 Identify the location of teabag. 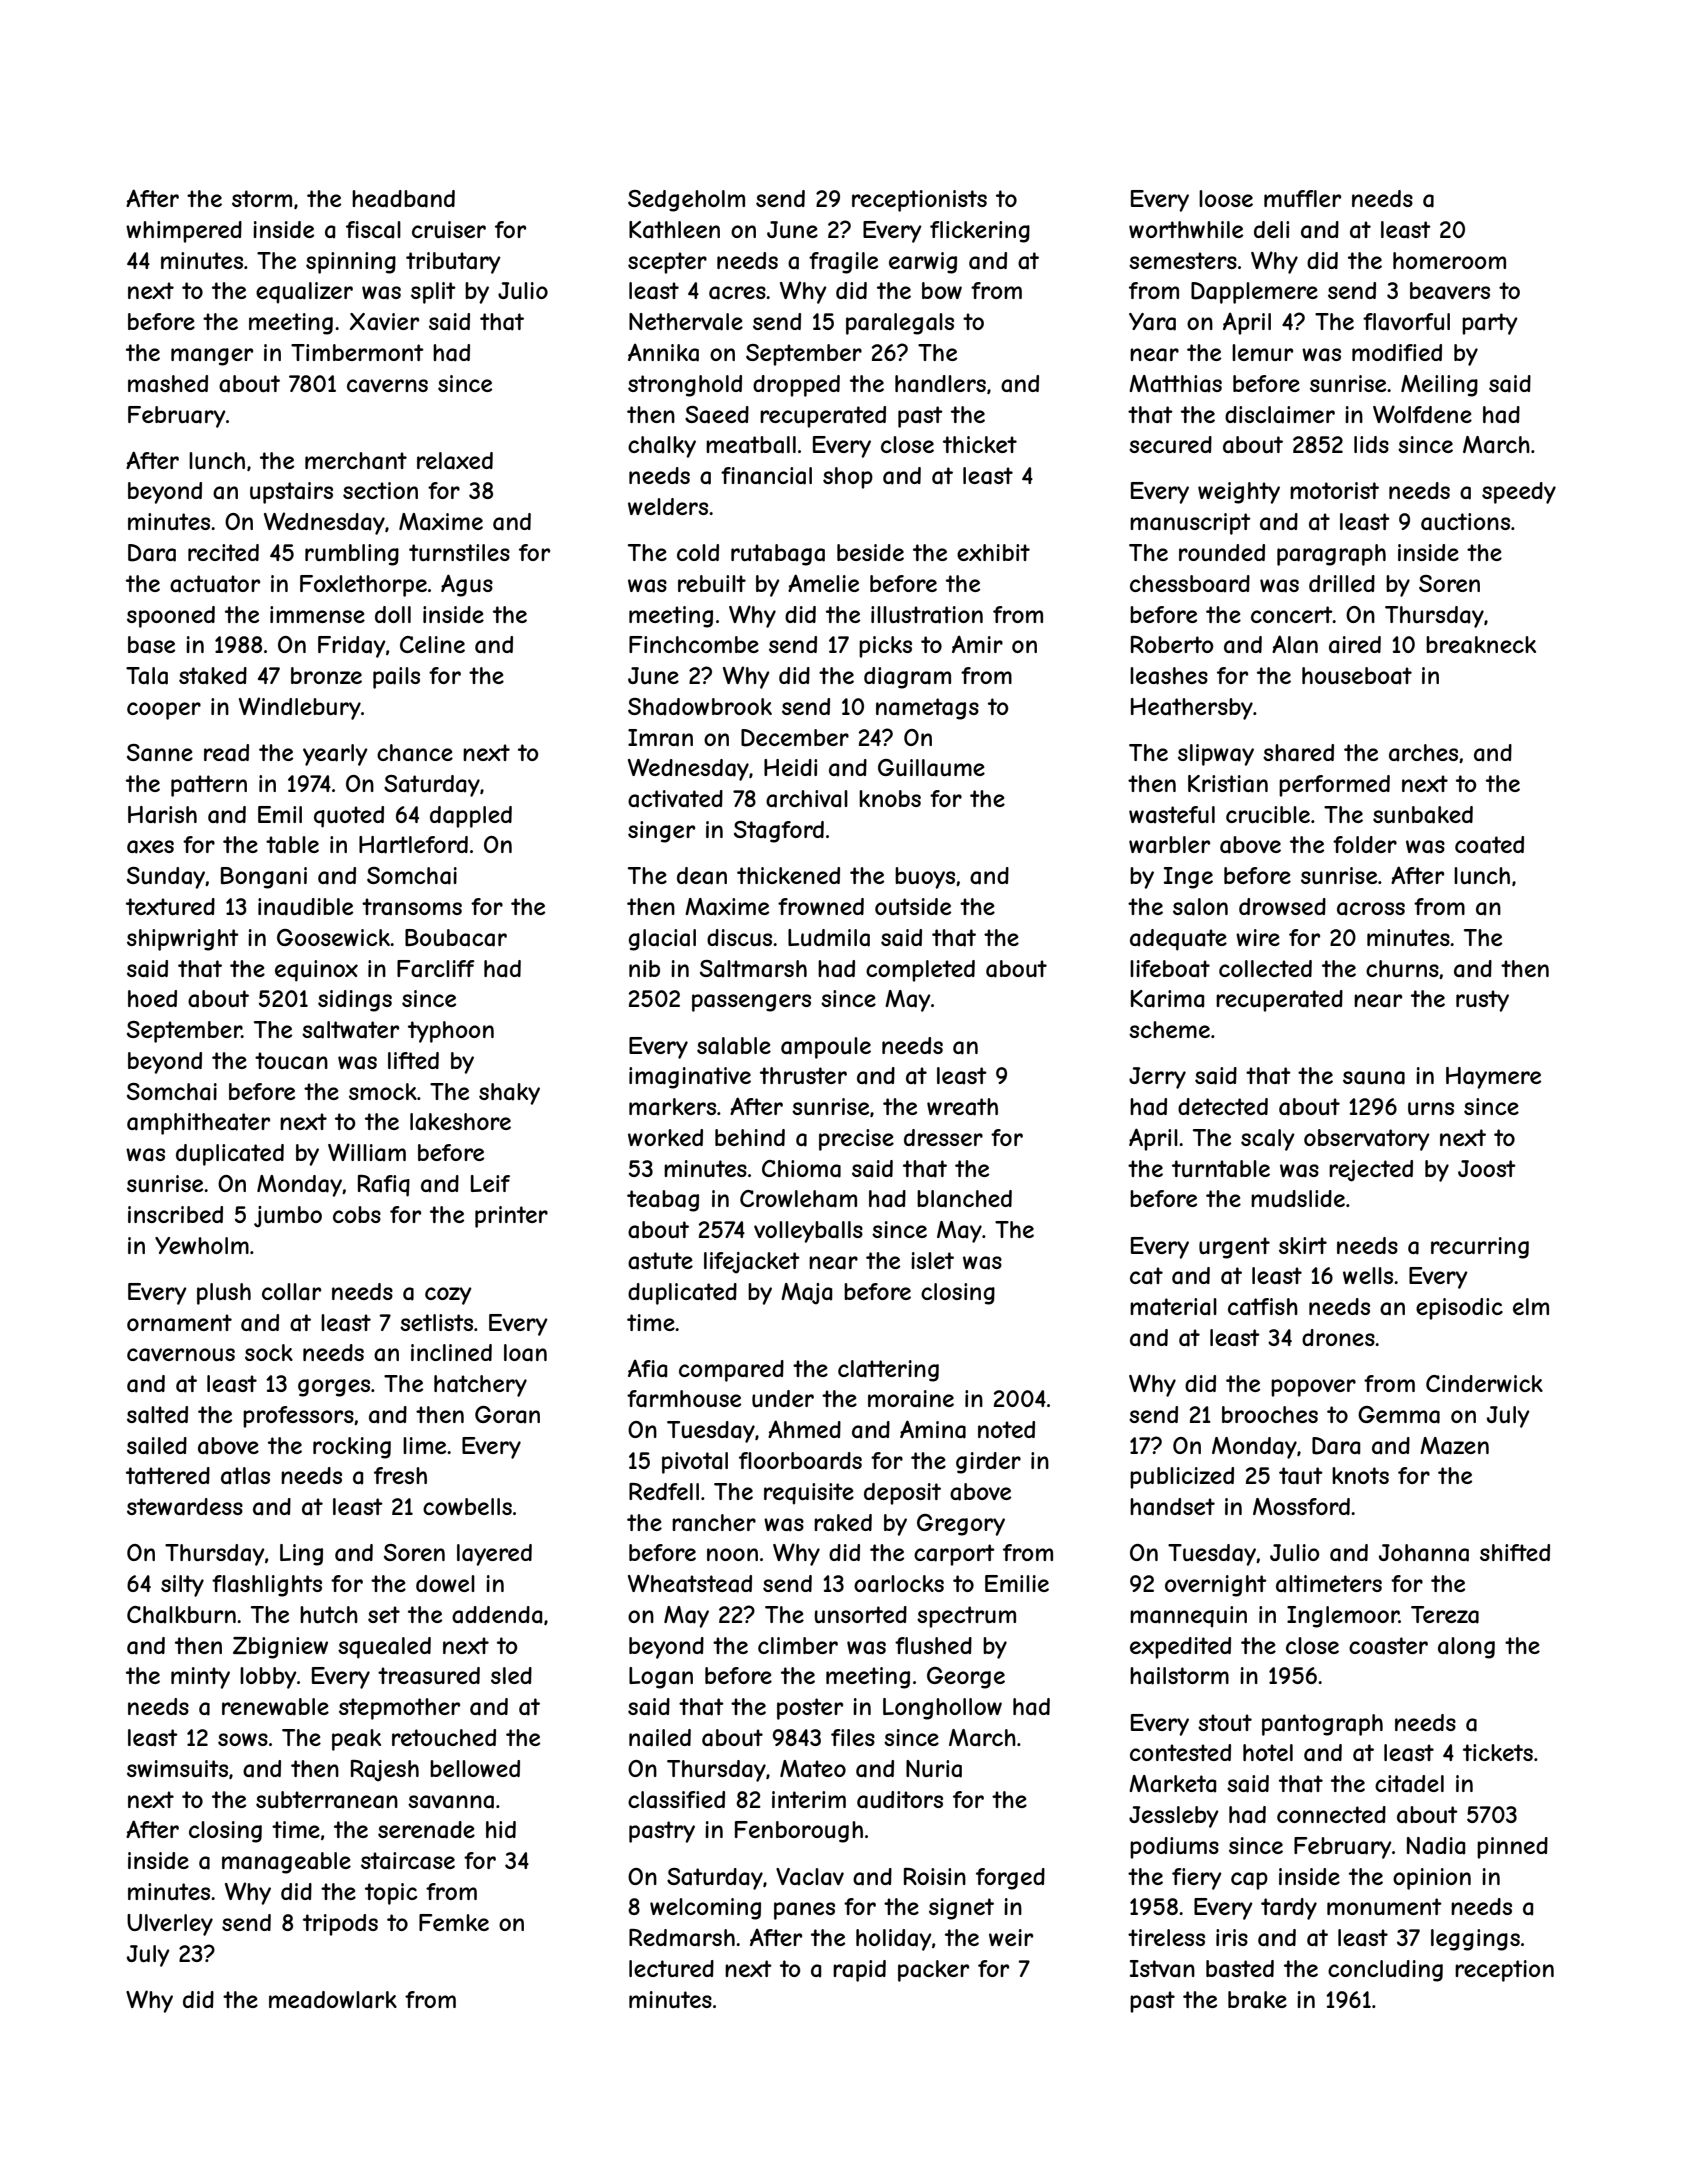
(663, 1201).
